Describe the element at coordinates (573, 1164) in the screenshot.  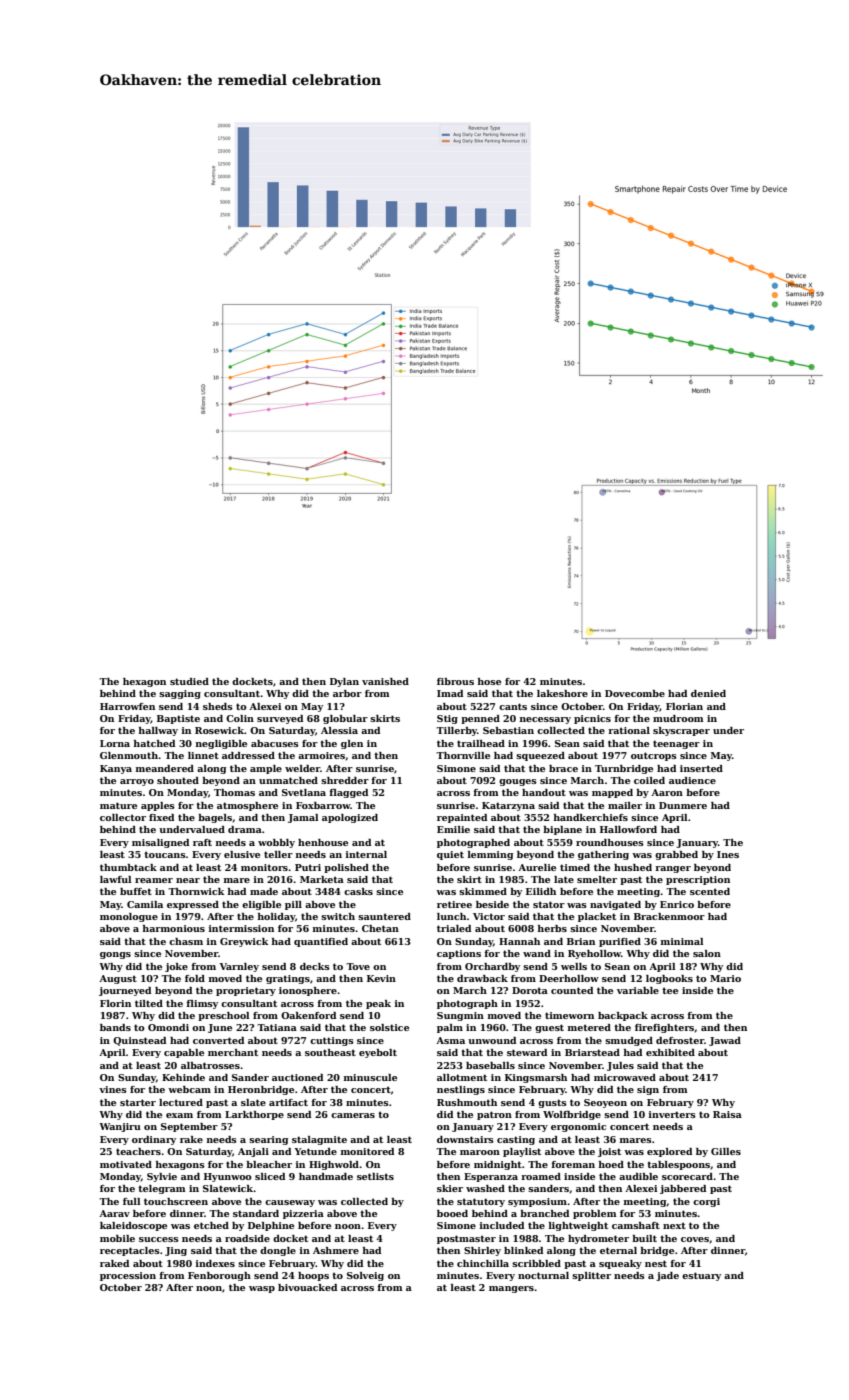
I see `foreman` at that location.
